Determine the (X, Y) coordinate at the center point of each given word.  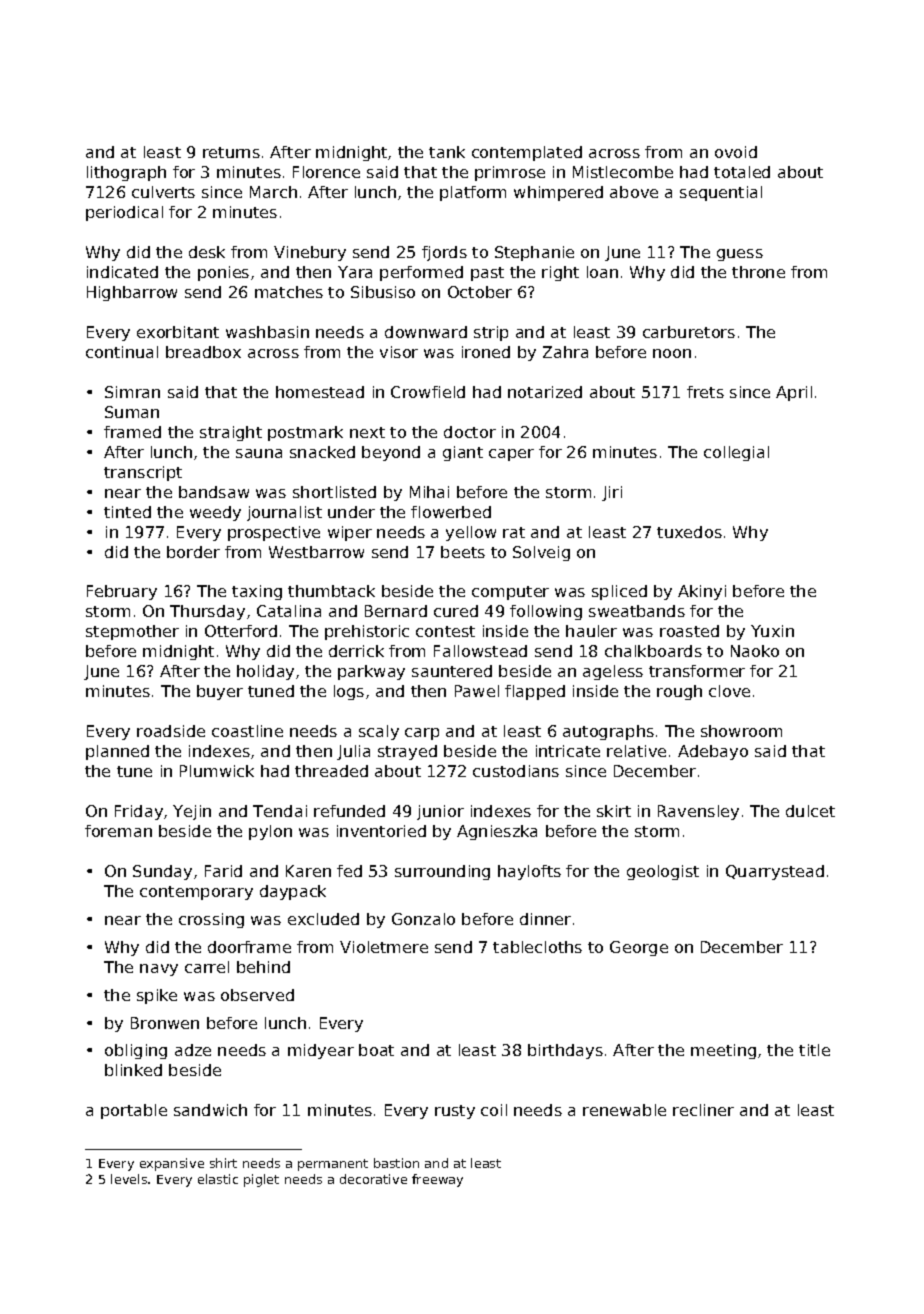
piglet (261, 1180)
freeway (437, 1180)
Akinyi (702, 592)
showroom (741, 731)
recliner (703, 1110)
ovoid (736, 152)
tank (447, 152)
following (546, 612)
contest (445, 631)
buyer (220, 692)
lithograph (126, 173)
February (122, 592)
